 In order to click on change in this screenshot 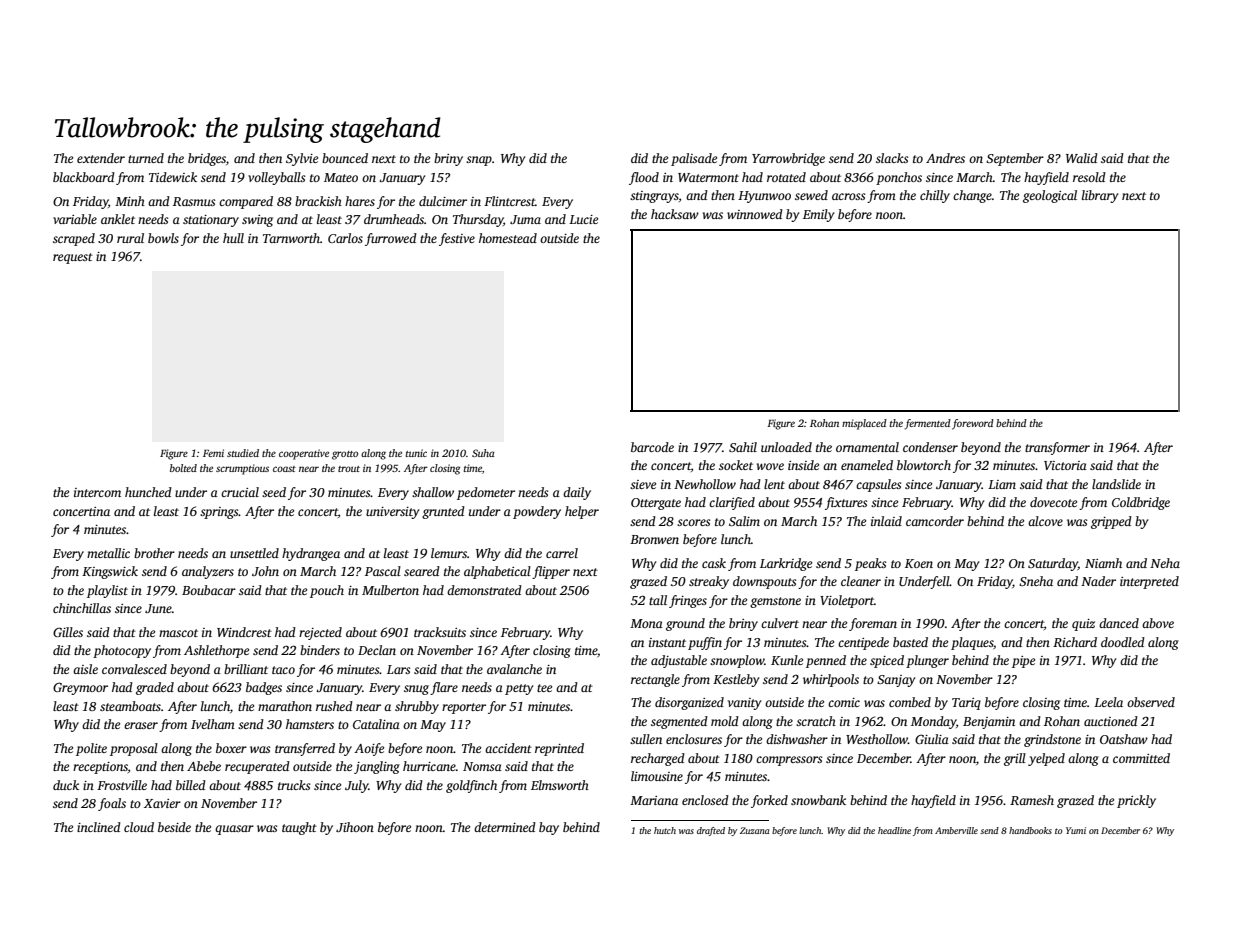, I will do `click(972, 196)`.
